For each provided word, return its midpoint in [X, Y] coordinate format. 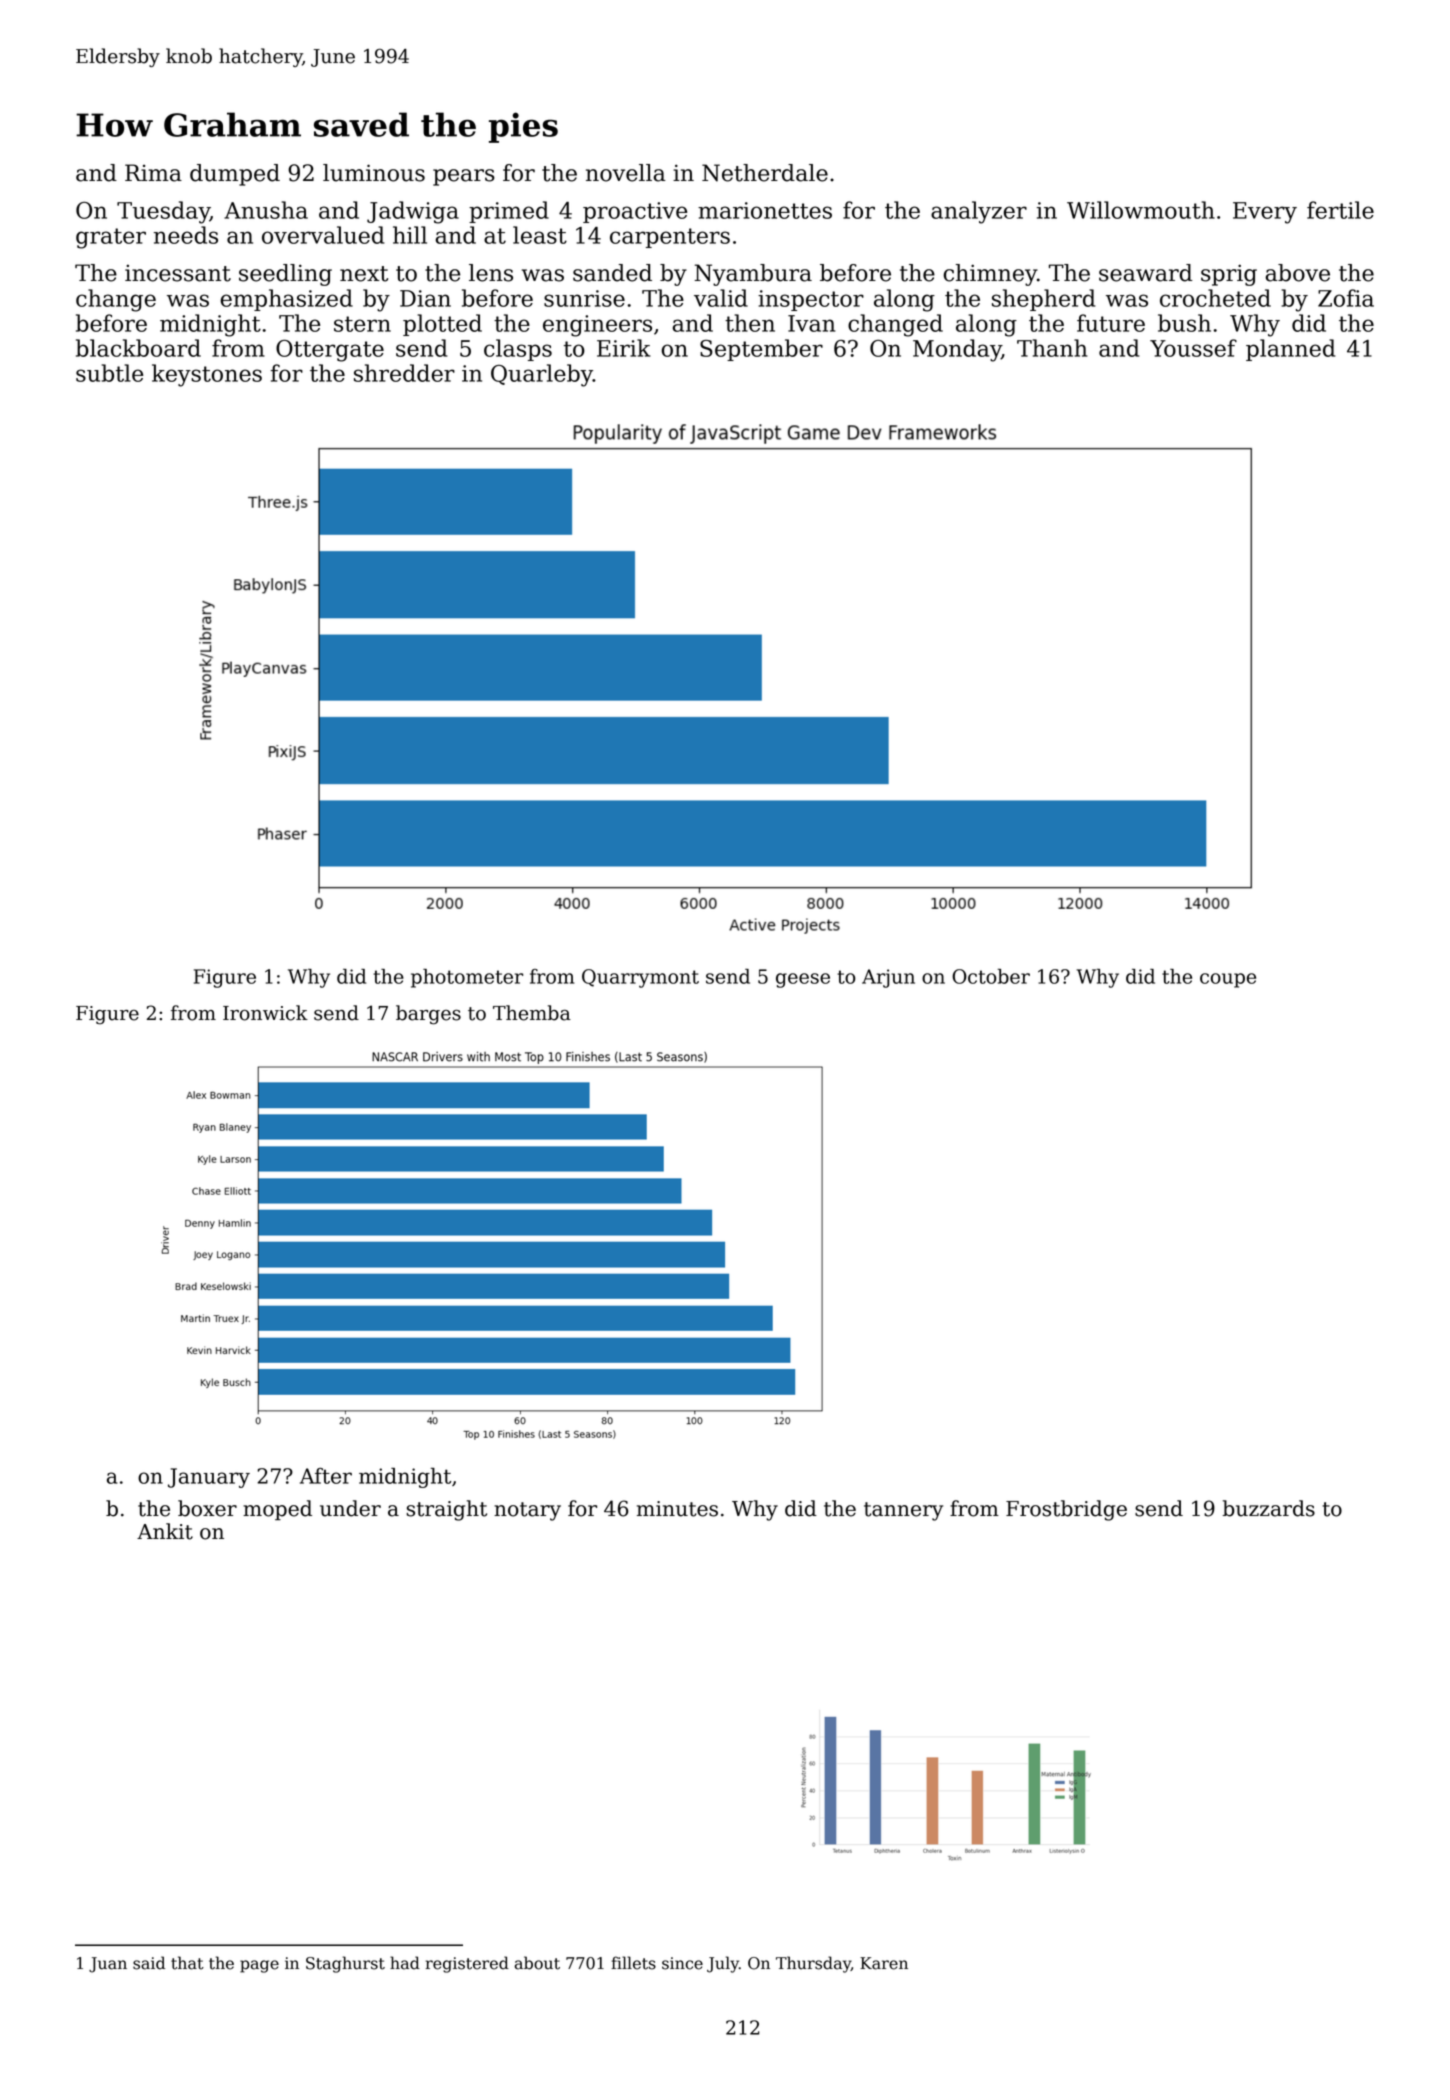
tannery [903, 1511]
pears [464, 177]
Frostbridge [1066, 1510]
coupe [1228, 980]
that [187, 1963]
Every [1265, 213]
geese [803, 980]
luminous [374, 173]
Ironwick [265, 1013]
